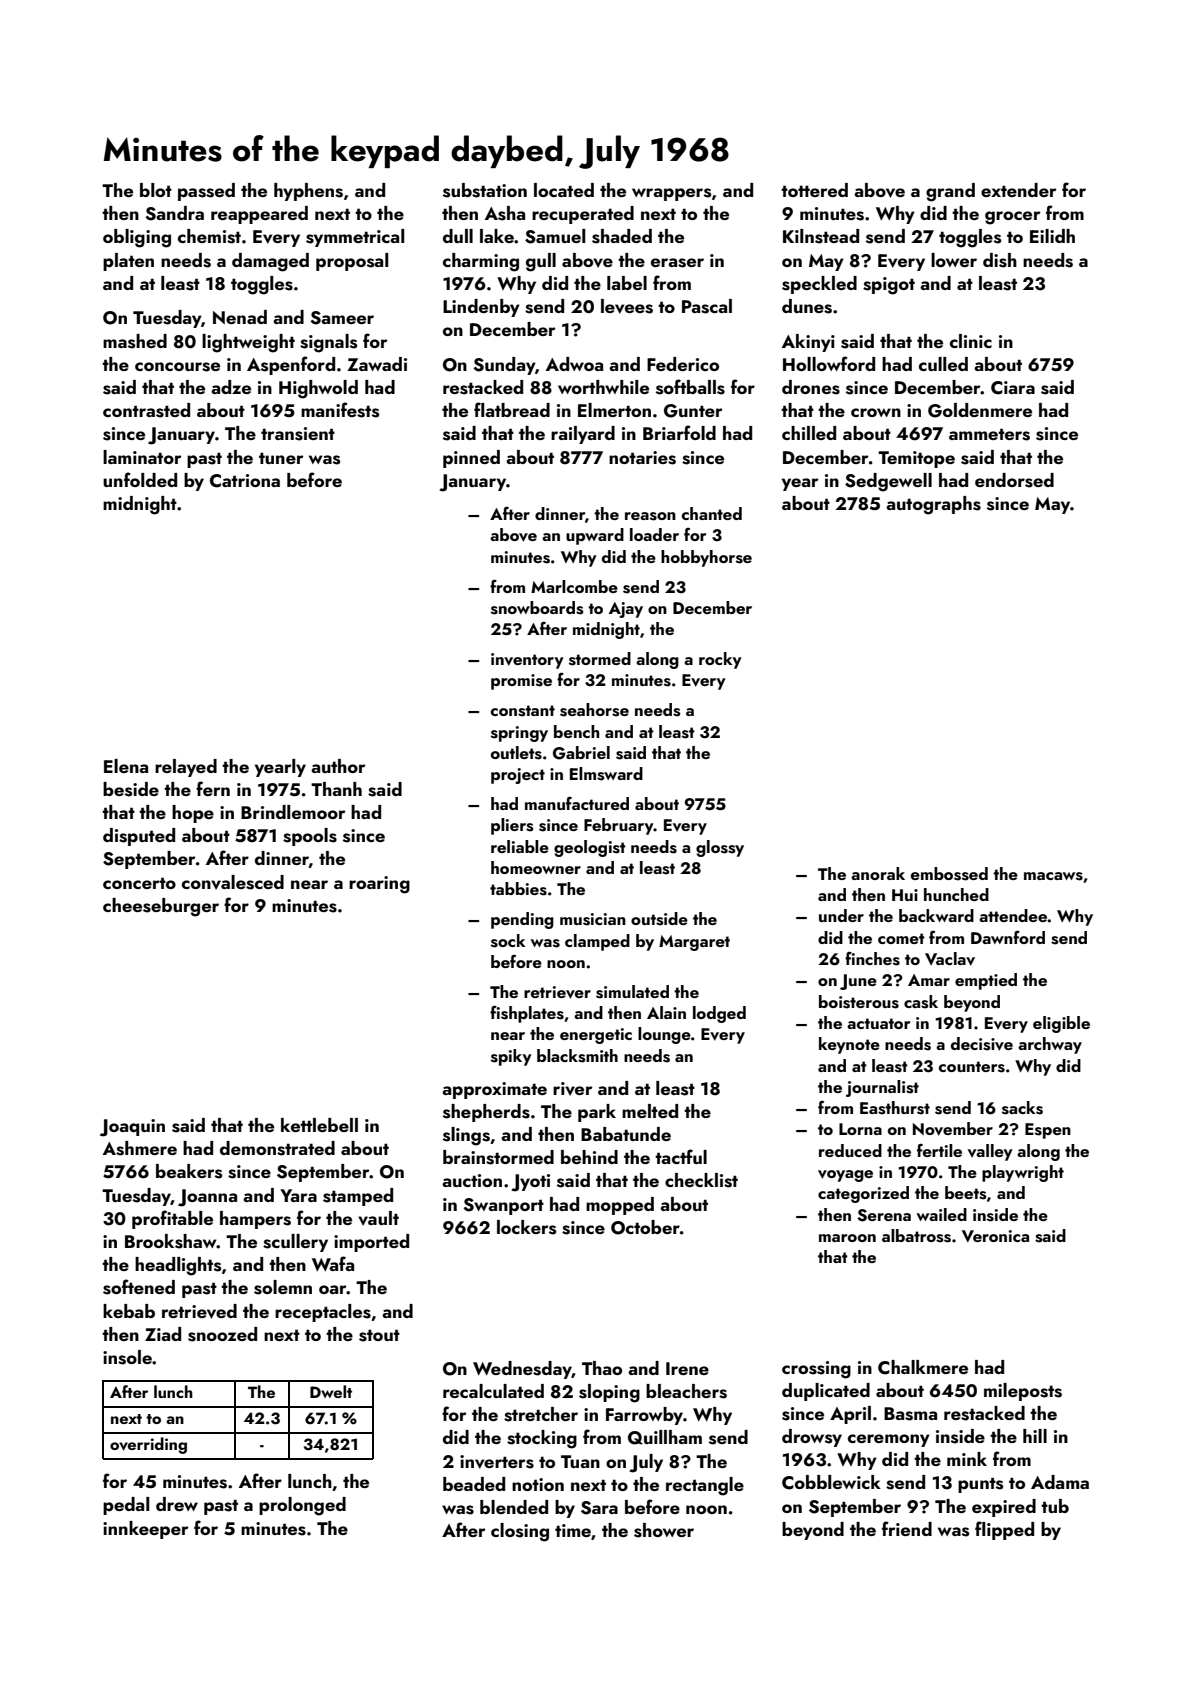 Image resolution: width=1198 pixels, height=1694 pixels. What do you see at coordinates (148, 1445) in the screenshot?
I see `overriding` at bounding box center [148, 1445].
